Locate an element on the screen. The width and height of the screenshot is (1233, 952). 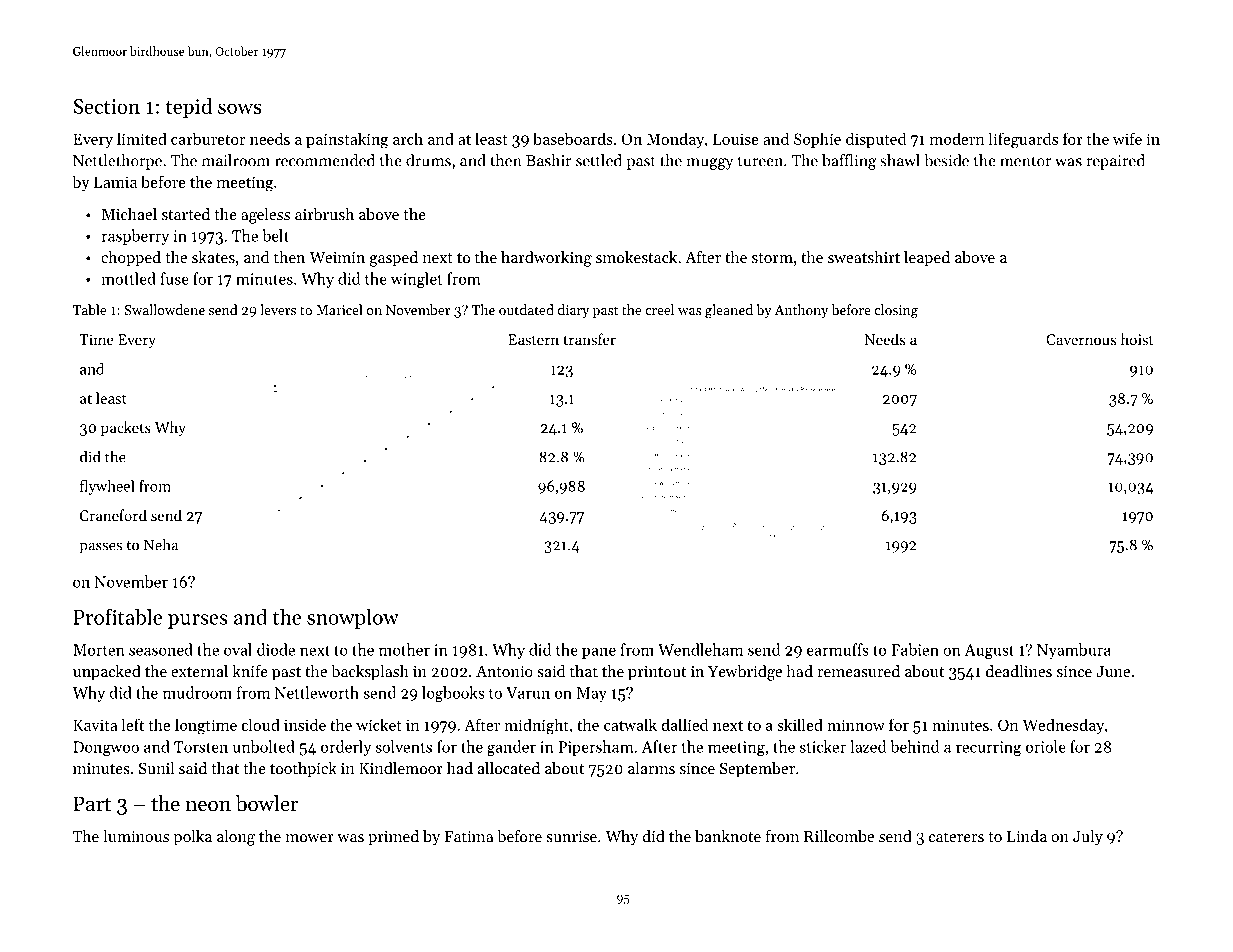
Kavita is located at coordinates (95, 725).
